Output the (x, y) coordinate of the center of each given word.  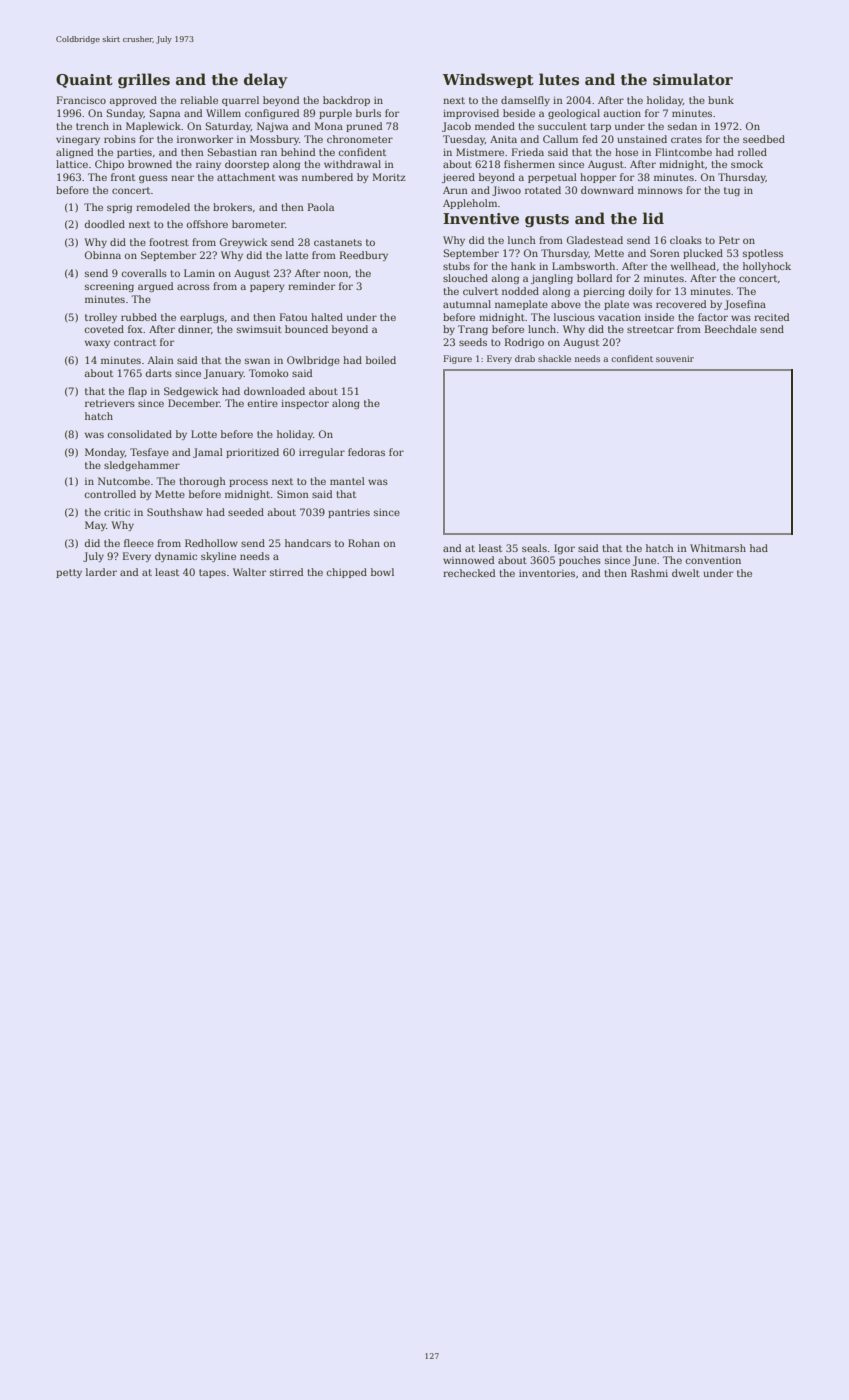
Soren (665, 253)
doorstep (247, 165)
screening (109, 287)
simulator (693, 79)
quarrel (240, 101)
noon (336, 274)
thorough (202, 482)
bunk (721, 100)
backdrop (346, 101)
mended (495, 126)
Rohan (364, 543)
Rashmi (649, 573)
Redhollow (211, 543)
